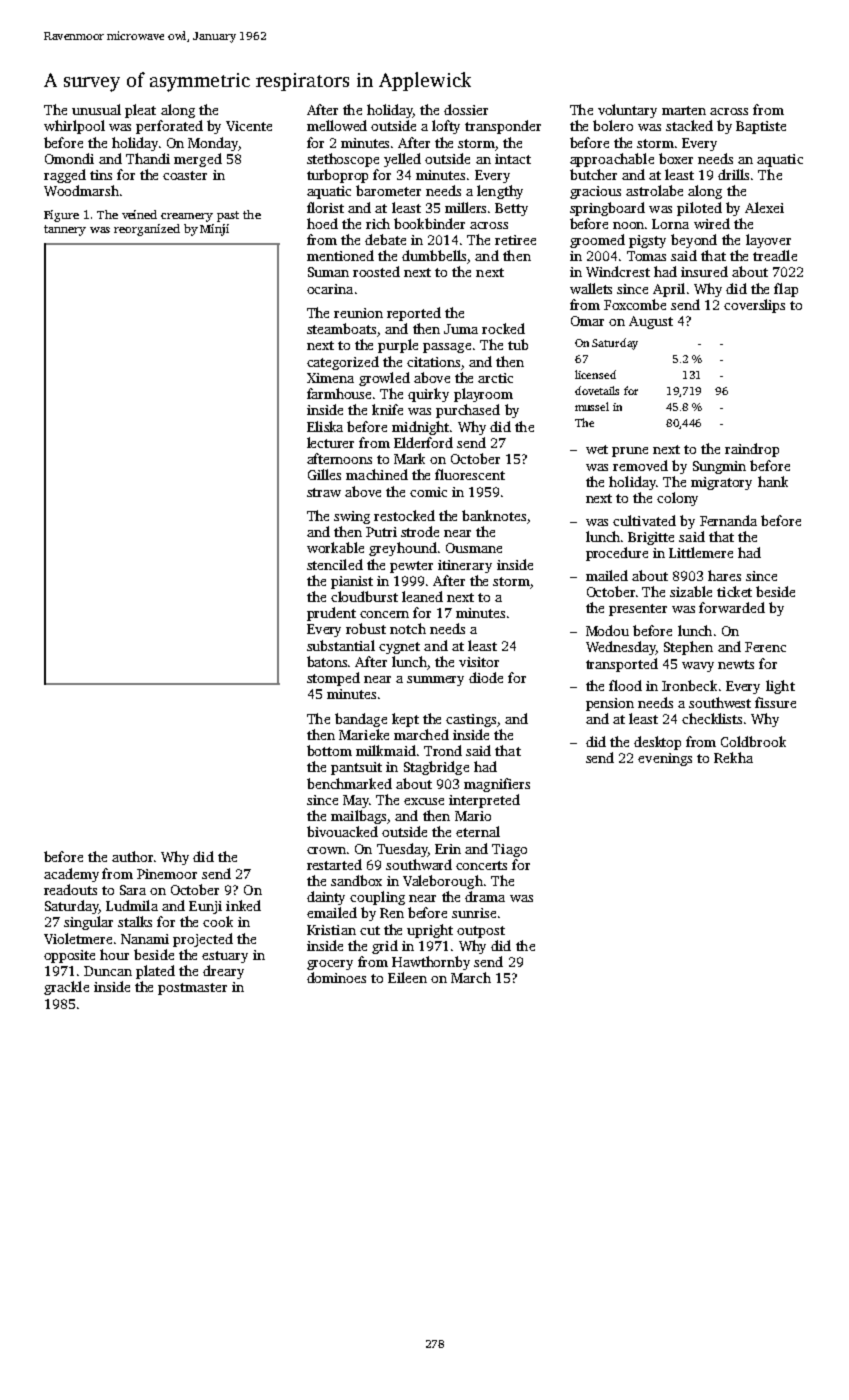 Image resolution: width=849 pixels, height=1400 pixels. What do you see at coordinates (343, 160) in the screenshot?
I see `stethoscope` at bounding box center [343, 160].
